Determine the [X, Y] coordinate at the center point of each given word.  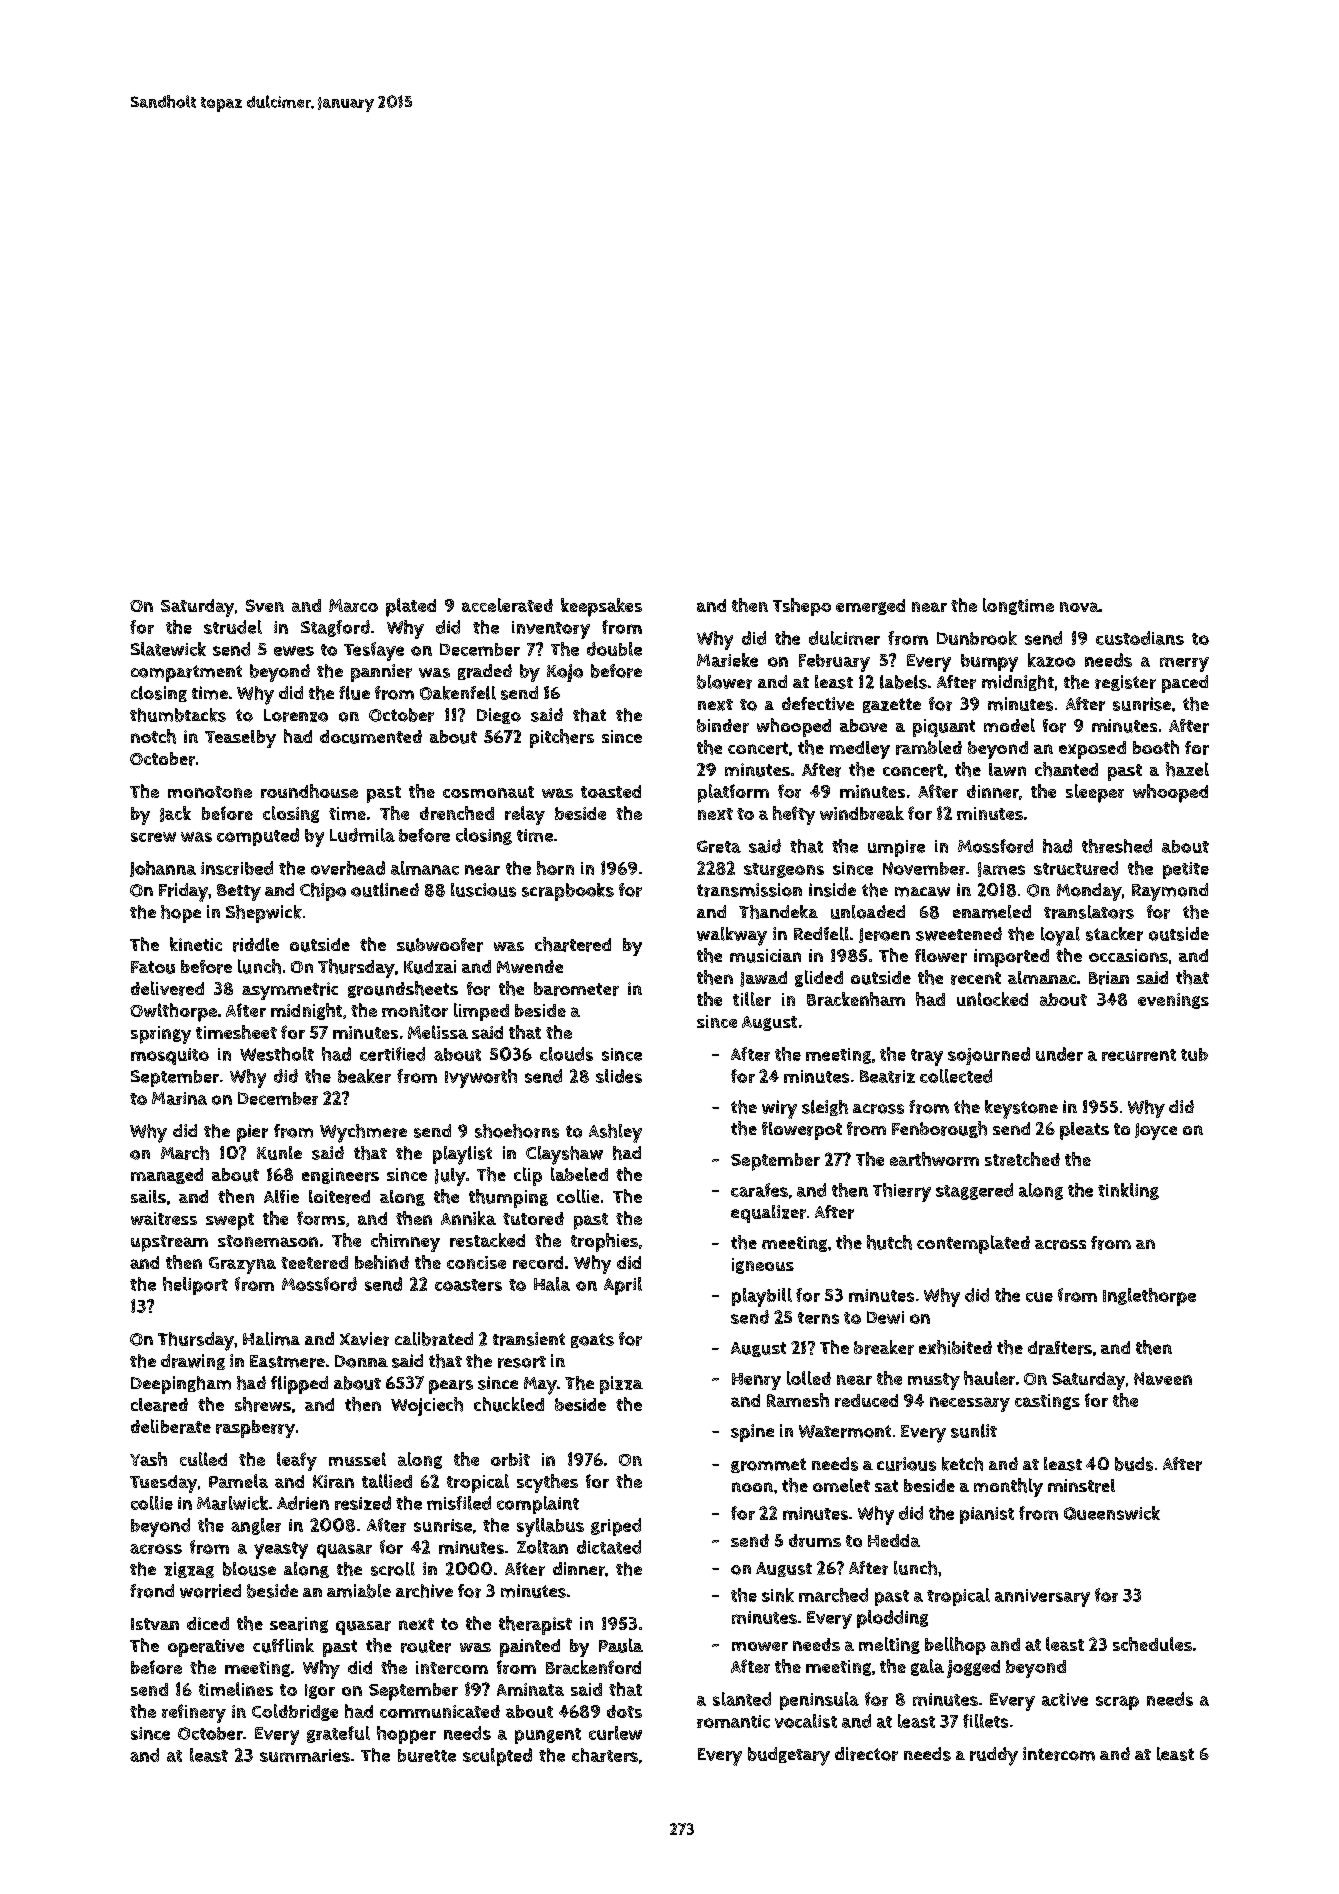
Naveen [1163, 1378]
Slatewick [168, 649]
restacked [487, 1240]
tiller [752, 999]
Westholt [277, 1054]
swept [230, 1221]
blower [724, 682]
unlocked [992, 999]
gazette [892, 705]
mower [760, 1646]
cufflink [283, 1645]
